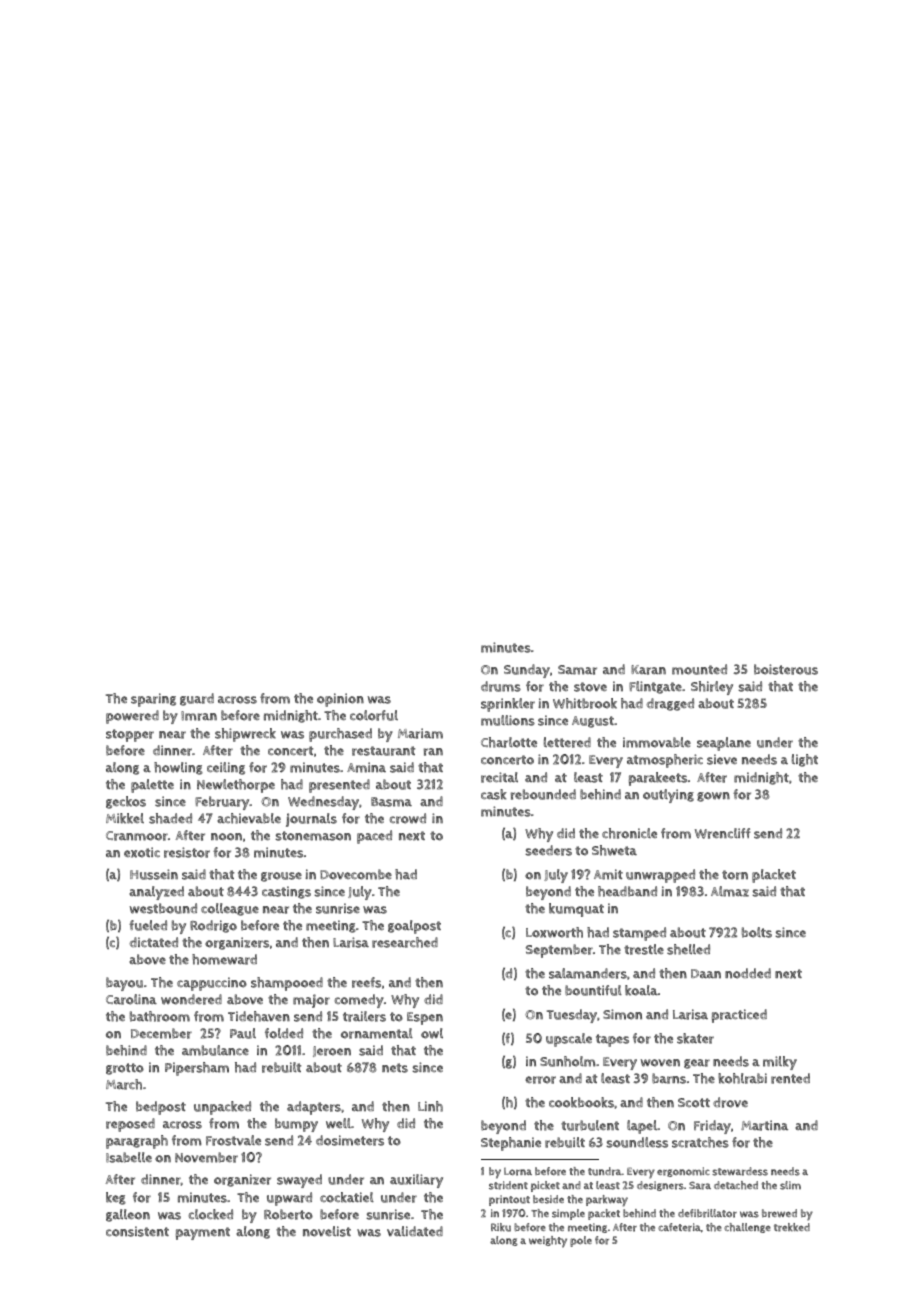 The height and width of the screenshot is (1308, 924). I want to click on Shirley, so click(712, 688).
